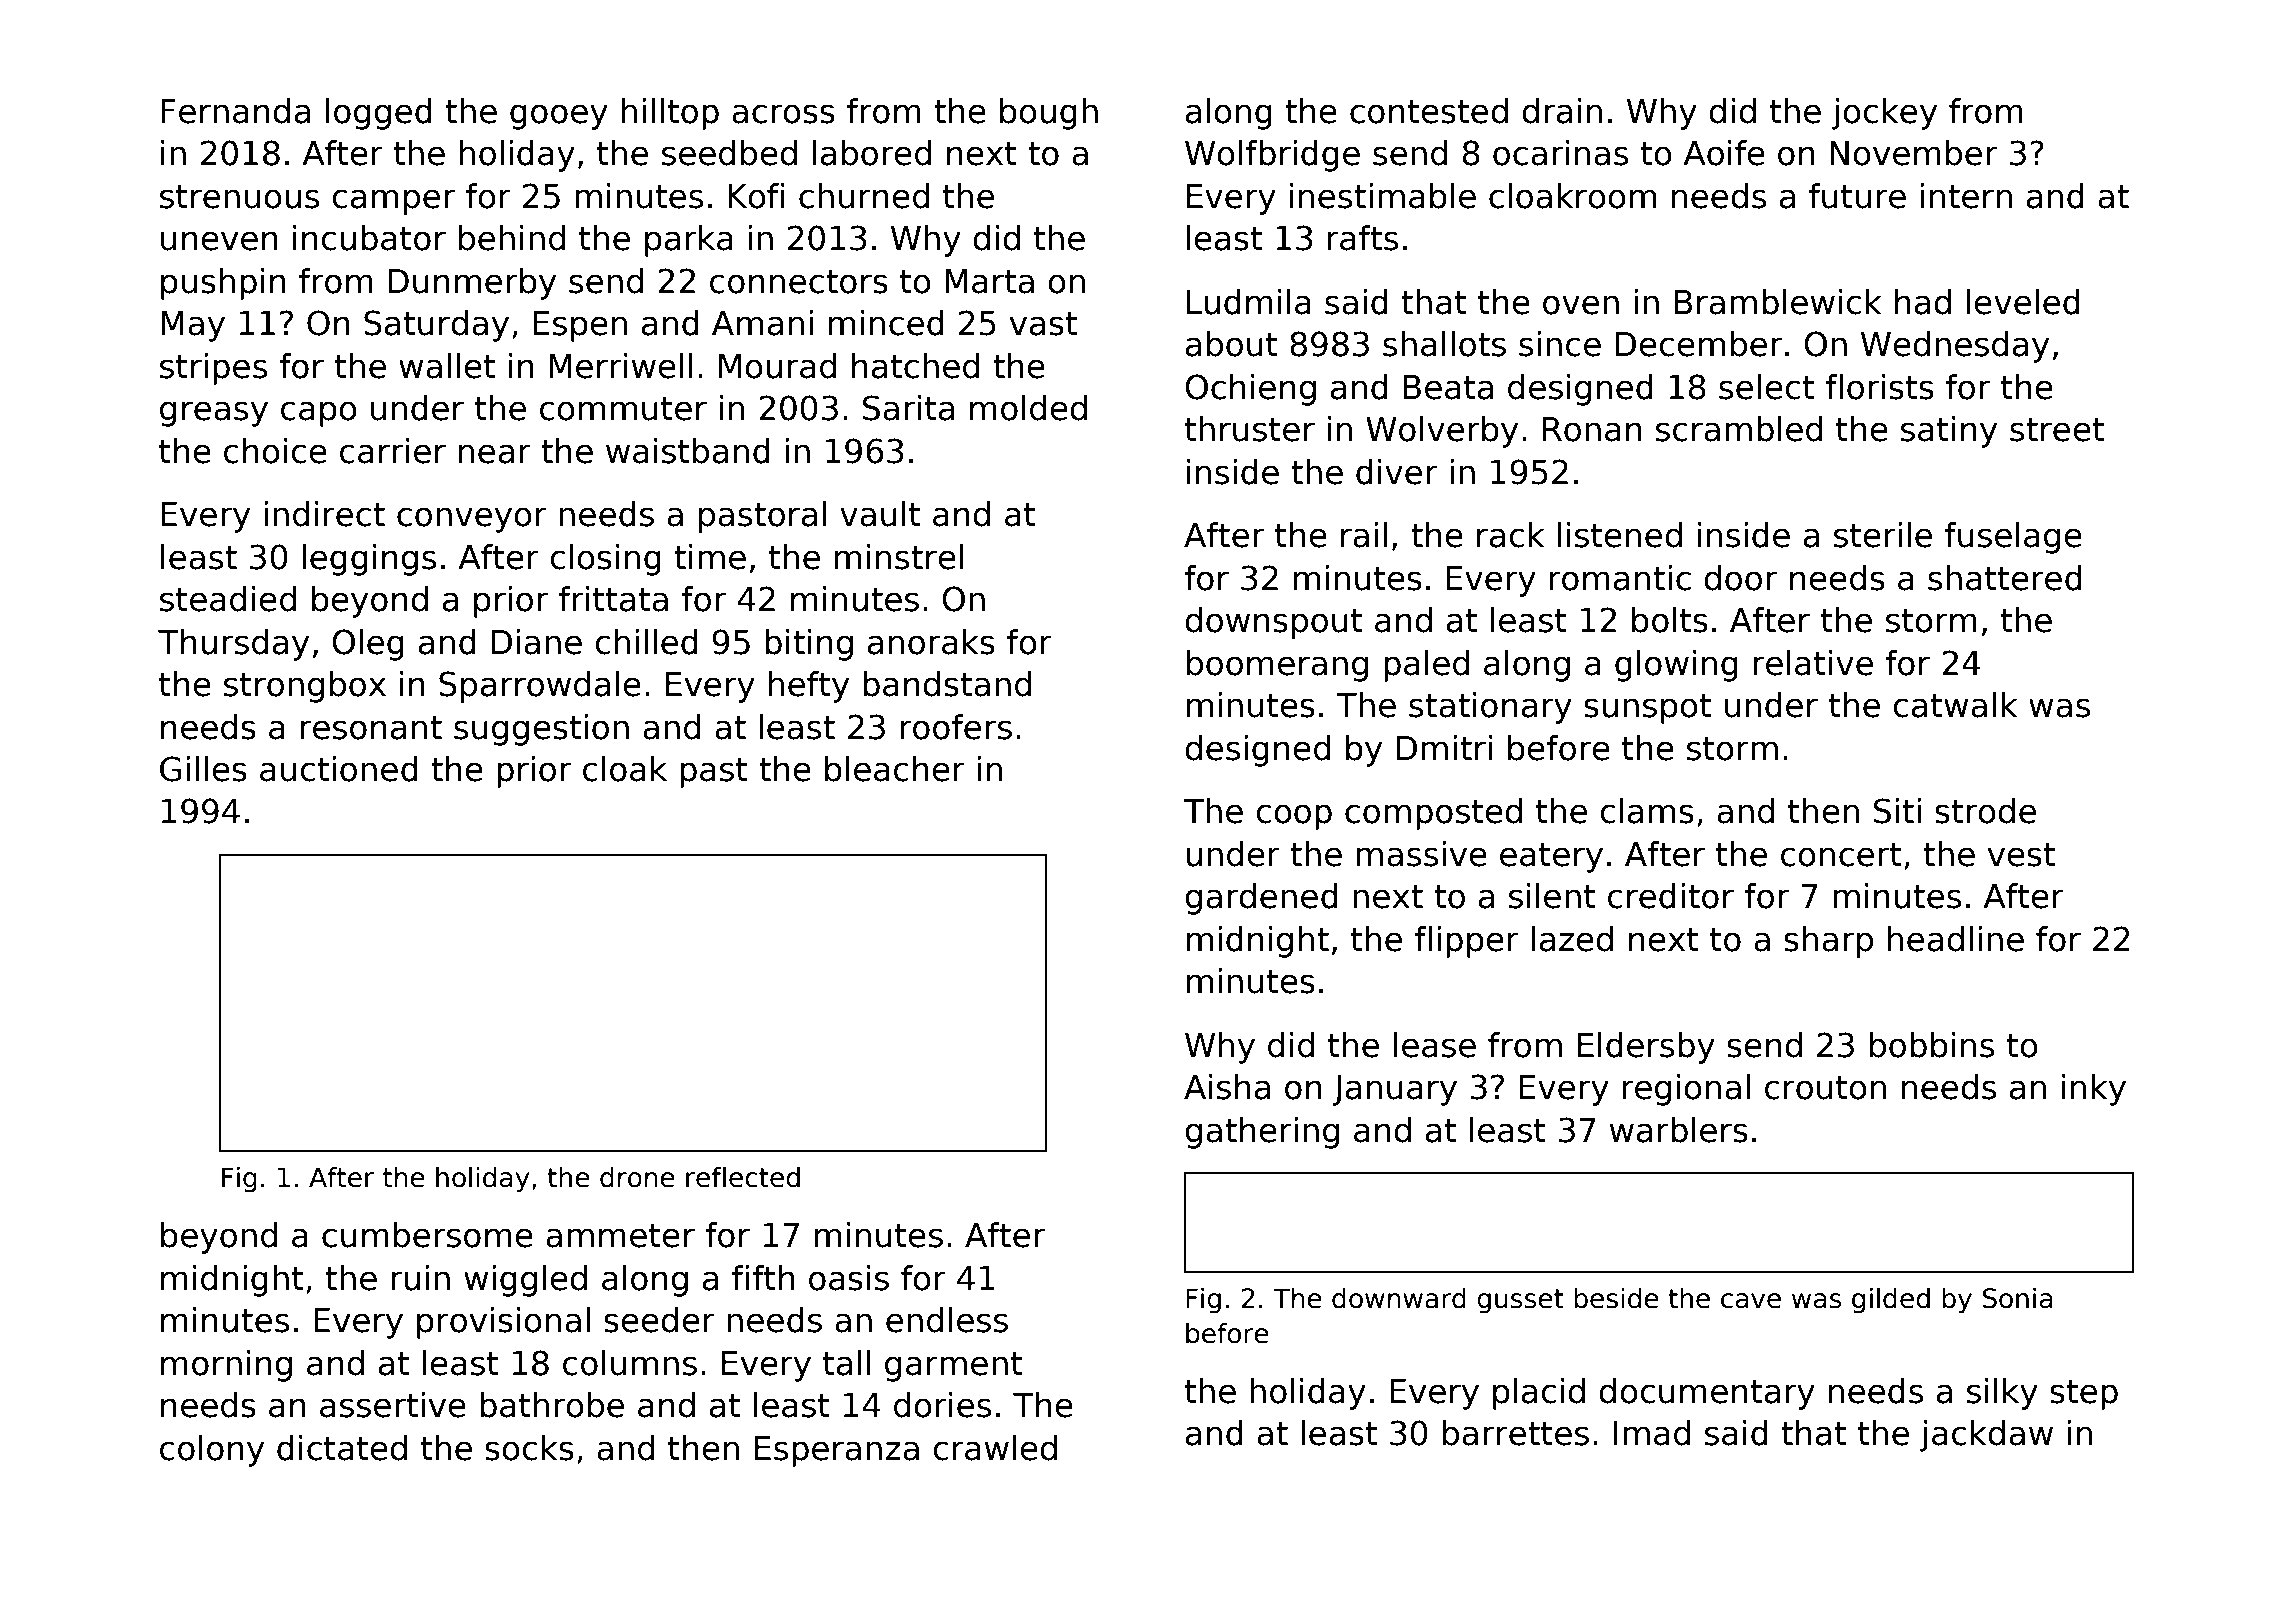 This screenshot has height=1620, width=2292. What do you see at coordinates (2084, 1395) in the screenshot?
I see `step` at bounding box center [2084, 1395].
